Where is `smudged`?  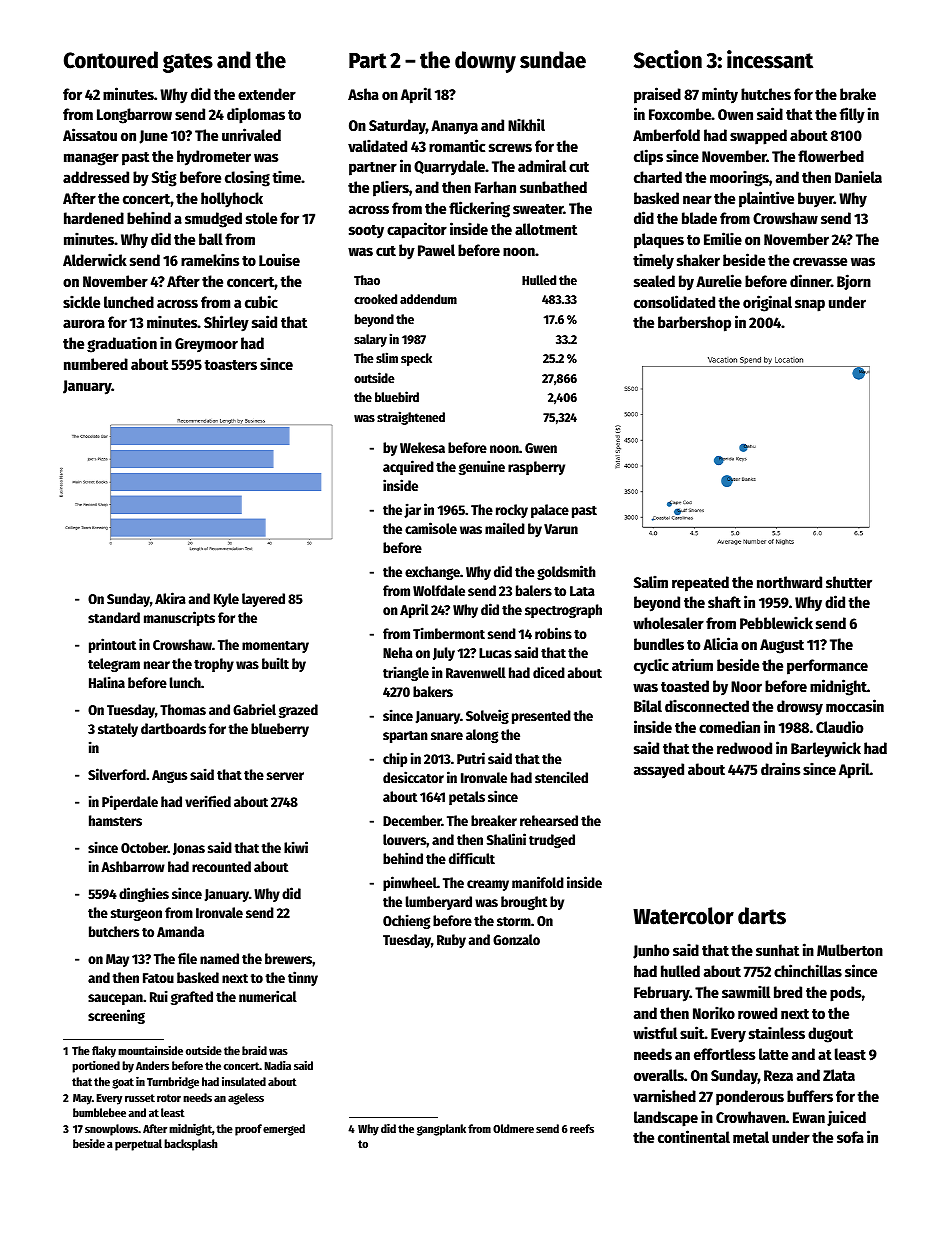
smudged is located at coordinates (213, 220).
